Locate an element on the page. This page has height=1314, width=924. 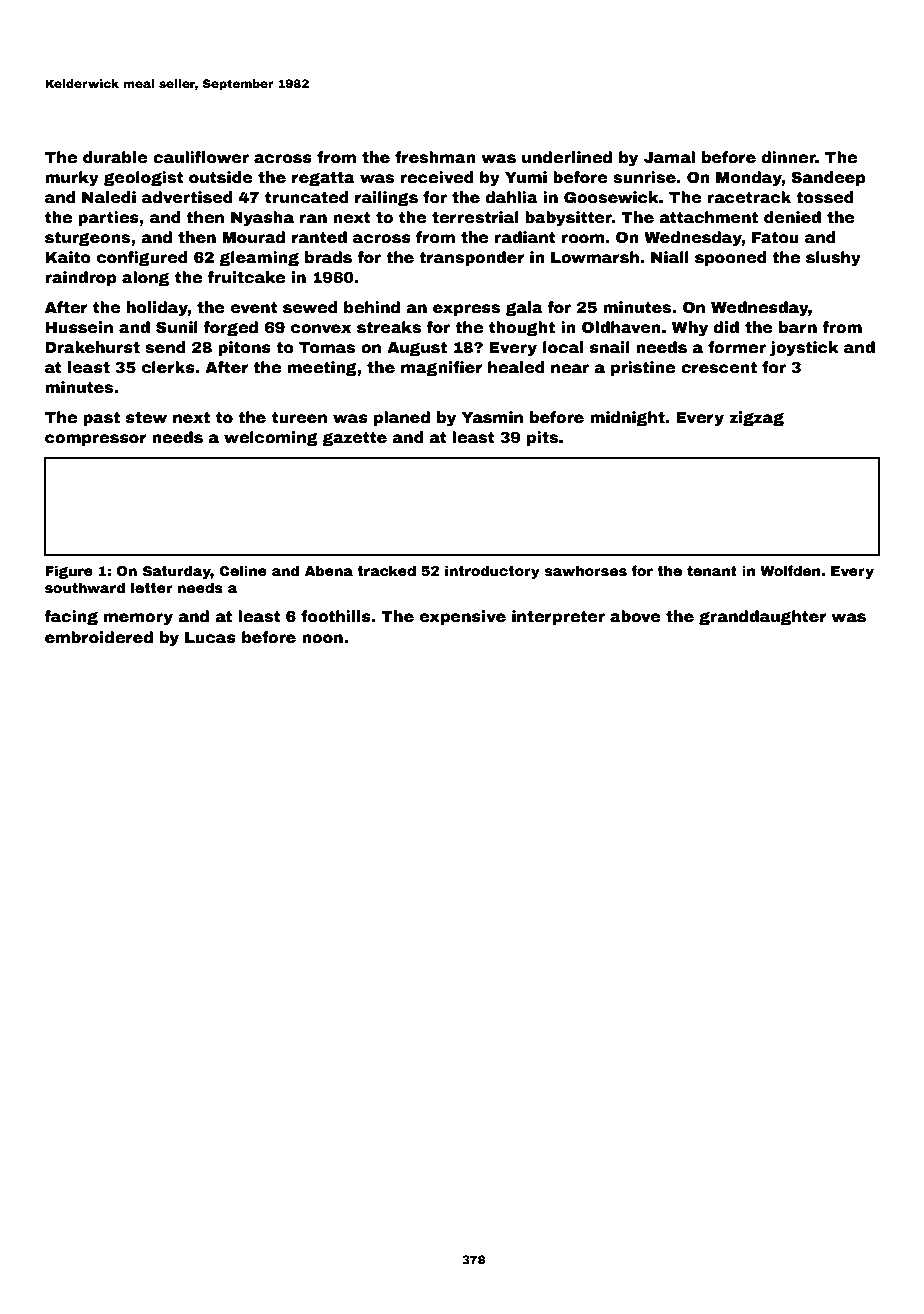
pitons is located at coordinates (244, 348).
